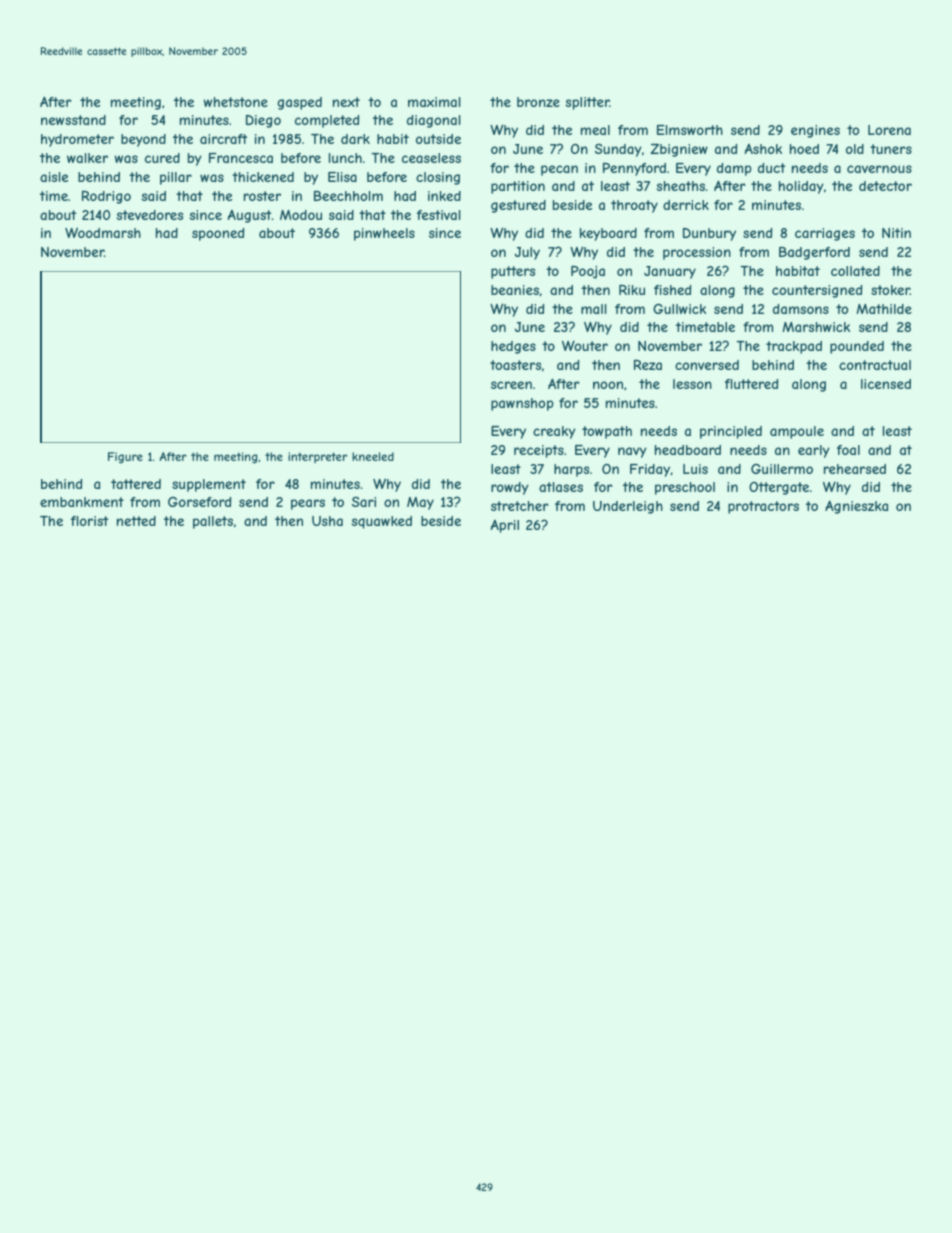 This screenshot has height=1233, width=952. I want to click on old, so click(855, 149).
